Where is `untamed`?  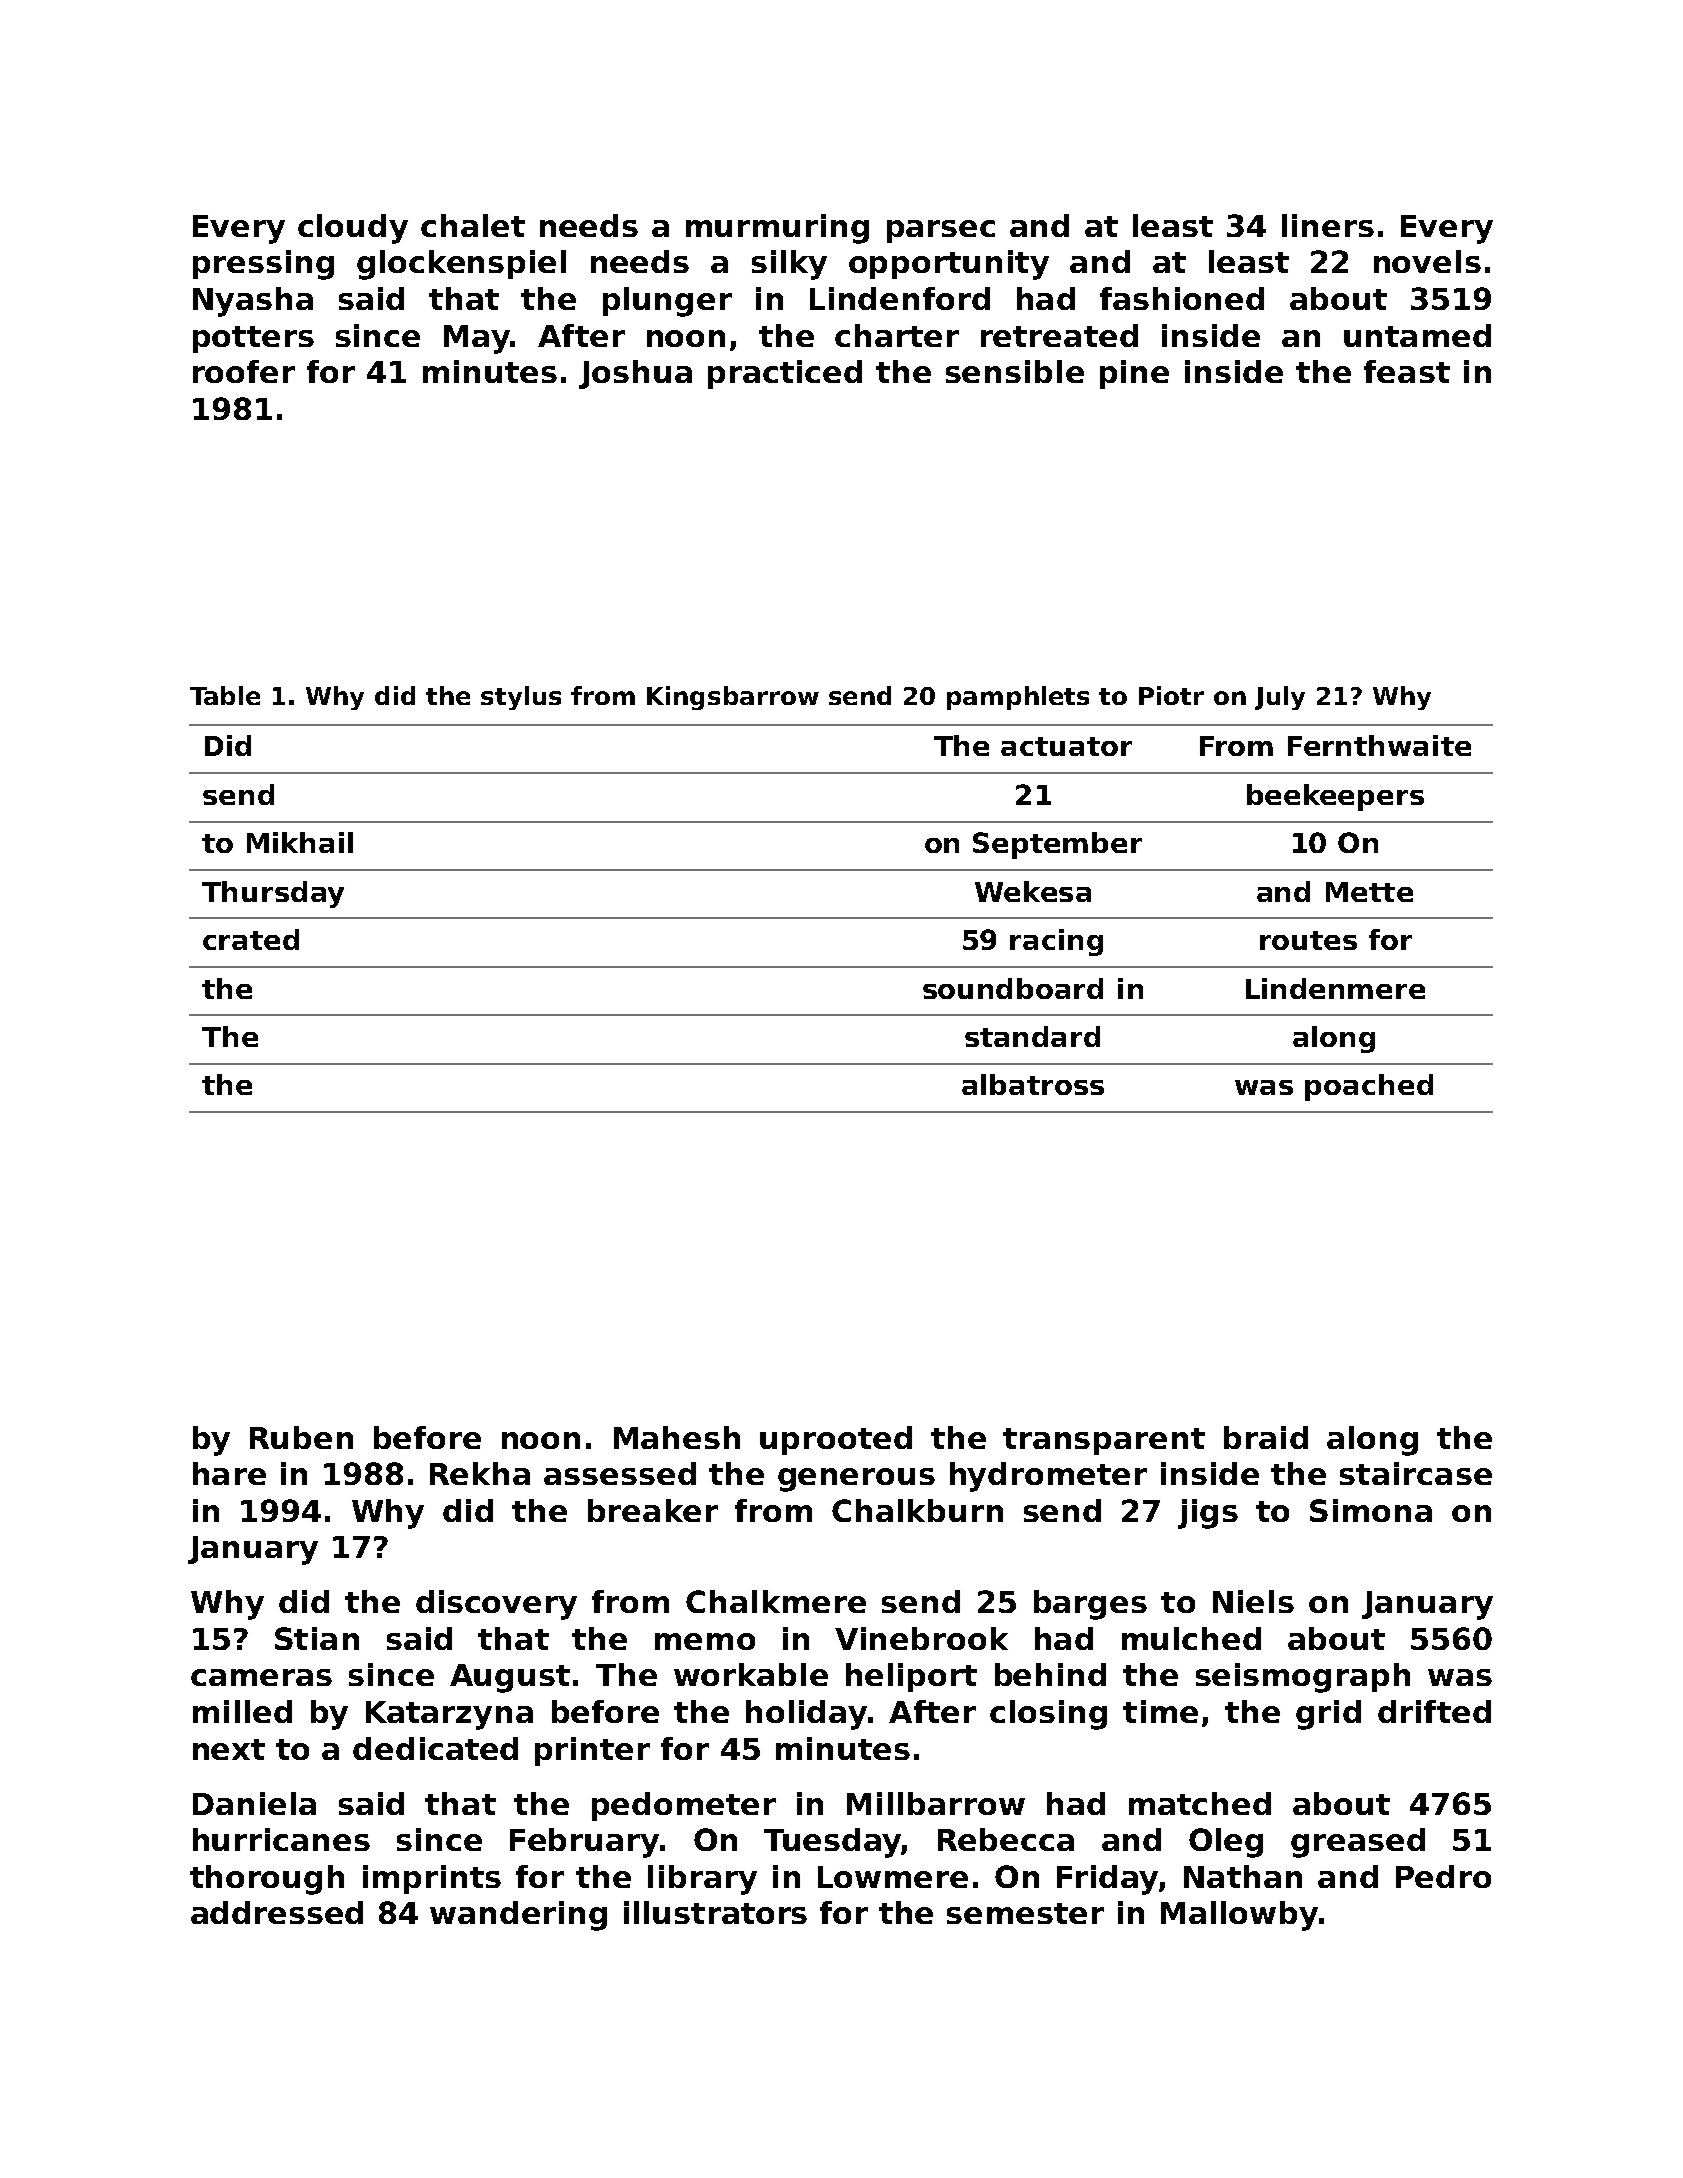
untamed is located at coordinates (1417, 335).
